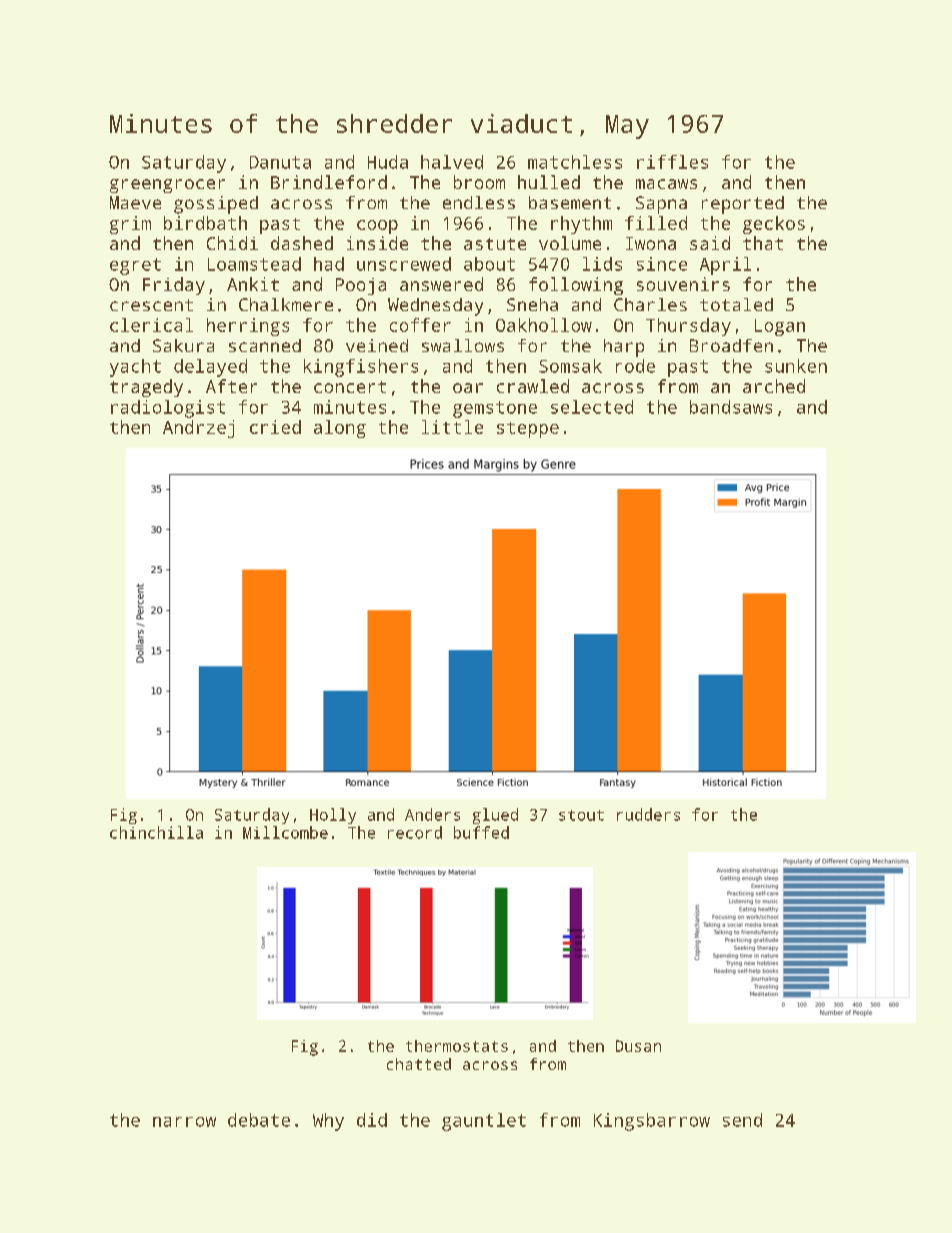 The width and height of the page is (952, 1233). Describe the element at coordinates (648, 814) in the page. I see `rudders` at that location.
